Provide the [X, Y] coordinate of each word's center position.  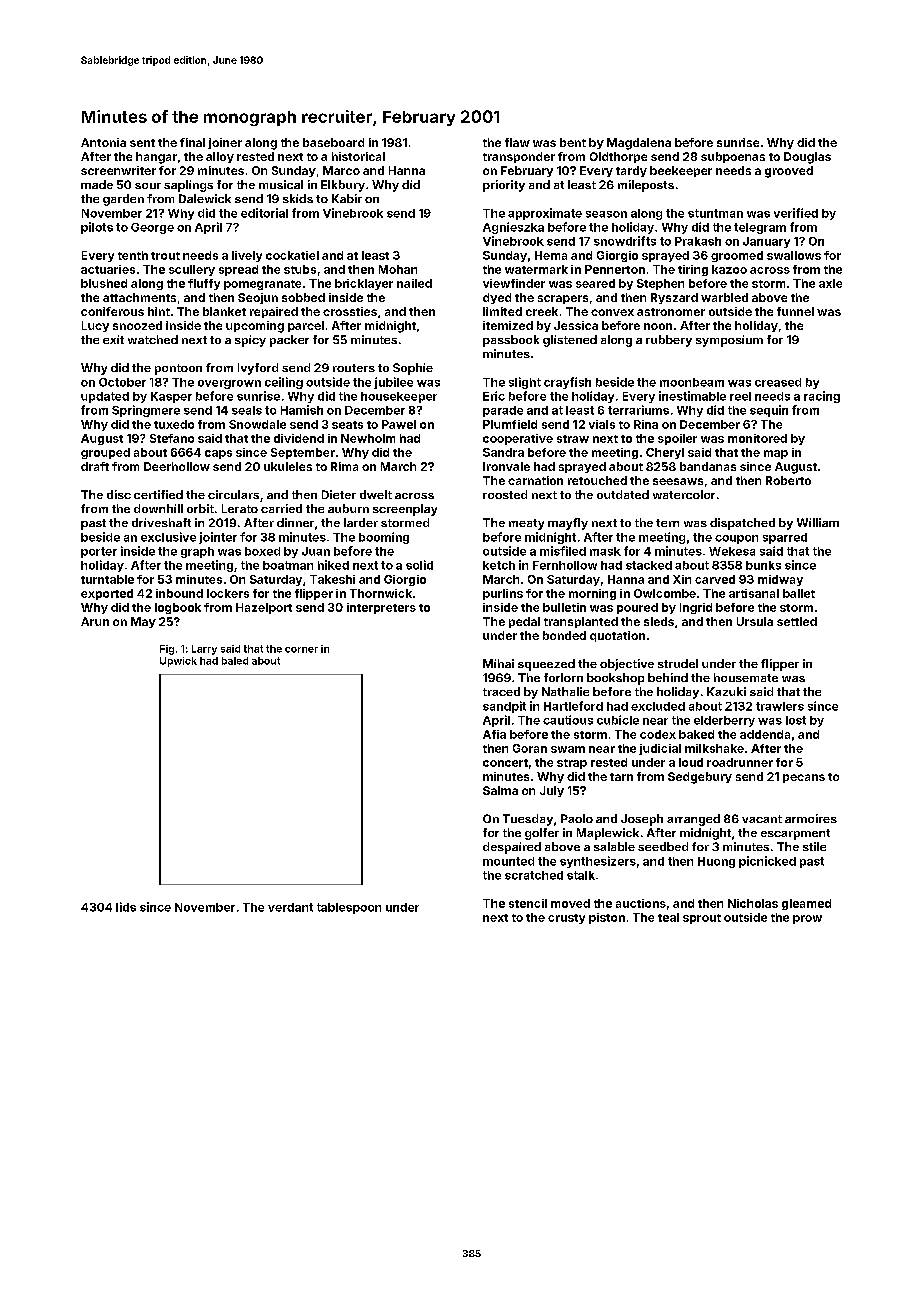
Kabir [347, 198]
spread [238, 270]
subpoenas [733, 157]
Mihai [498, 663]
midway [780, 580]
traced [501, 691]
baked [696, 734]
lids [126, 907]
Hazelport [264, 608]
